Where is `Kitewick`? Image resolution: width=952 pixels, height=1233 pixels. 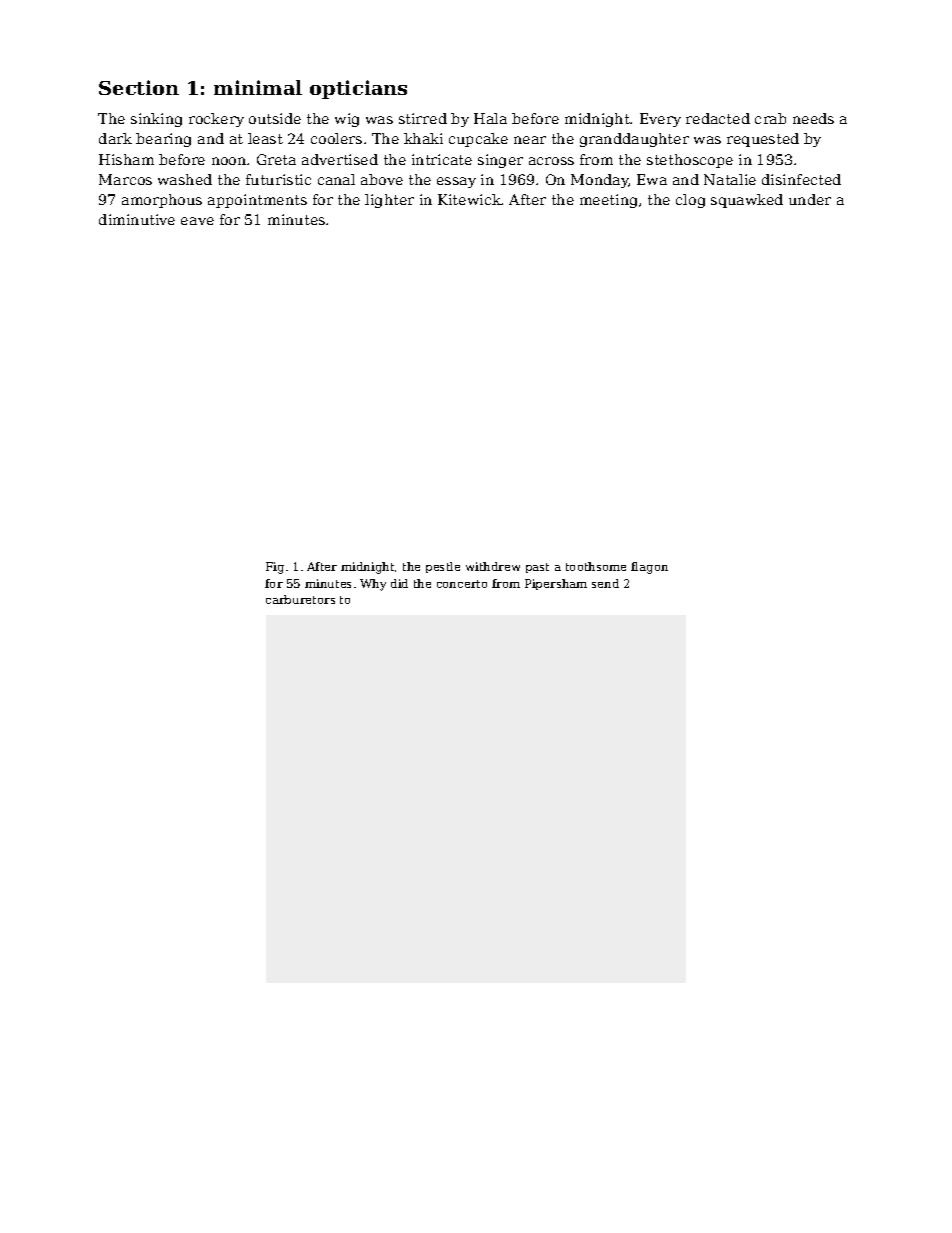
Kitewick is located at coordinates (470, 199).
